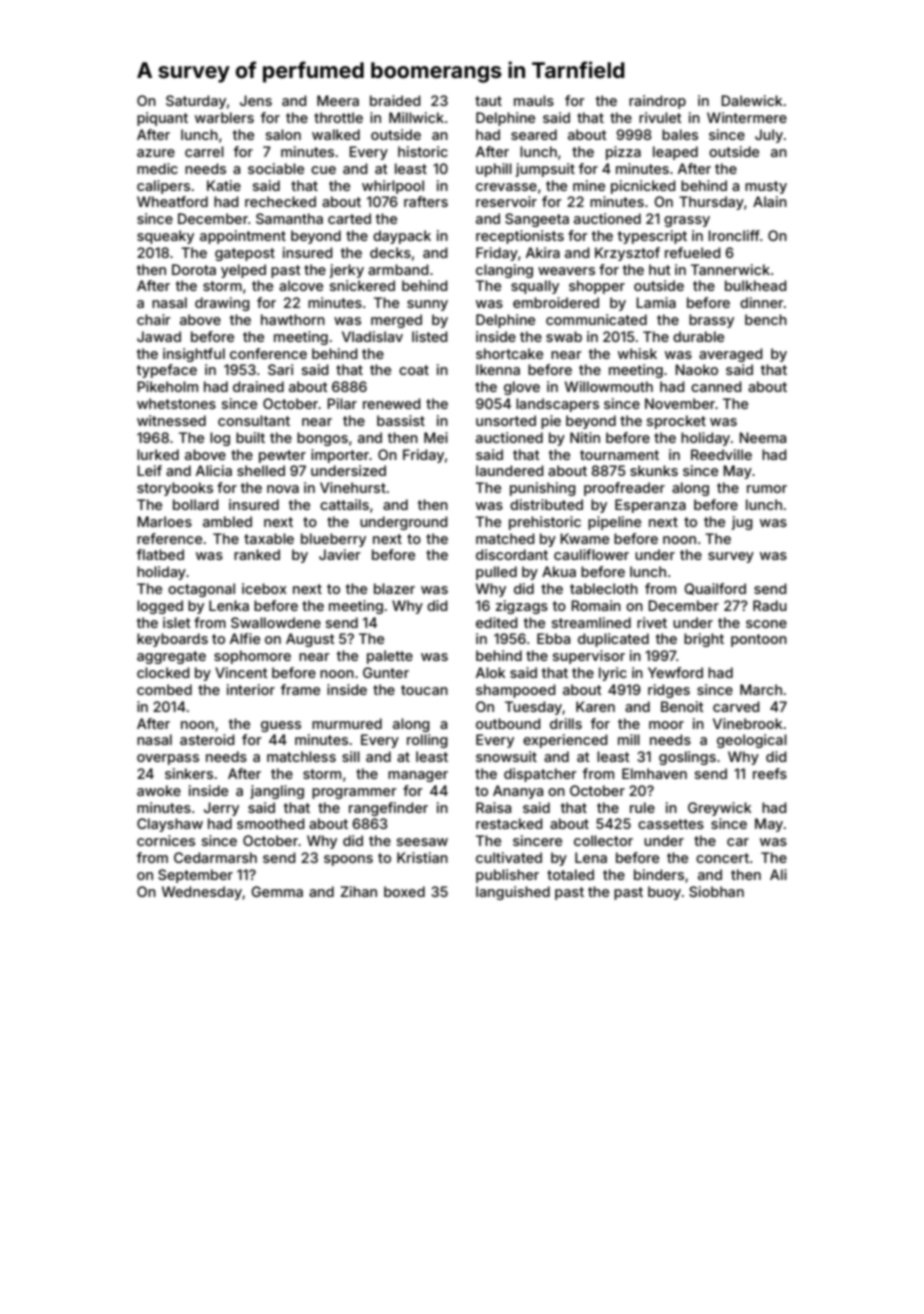 The width and height of the image is (924, 1314). Describe the element at coordinates (196, 102) in the image. I see `Saturday` at that location.
